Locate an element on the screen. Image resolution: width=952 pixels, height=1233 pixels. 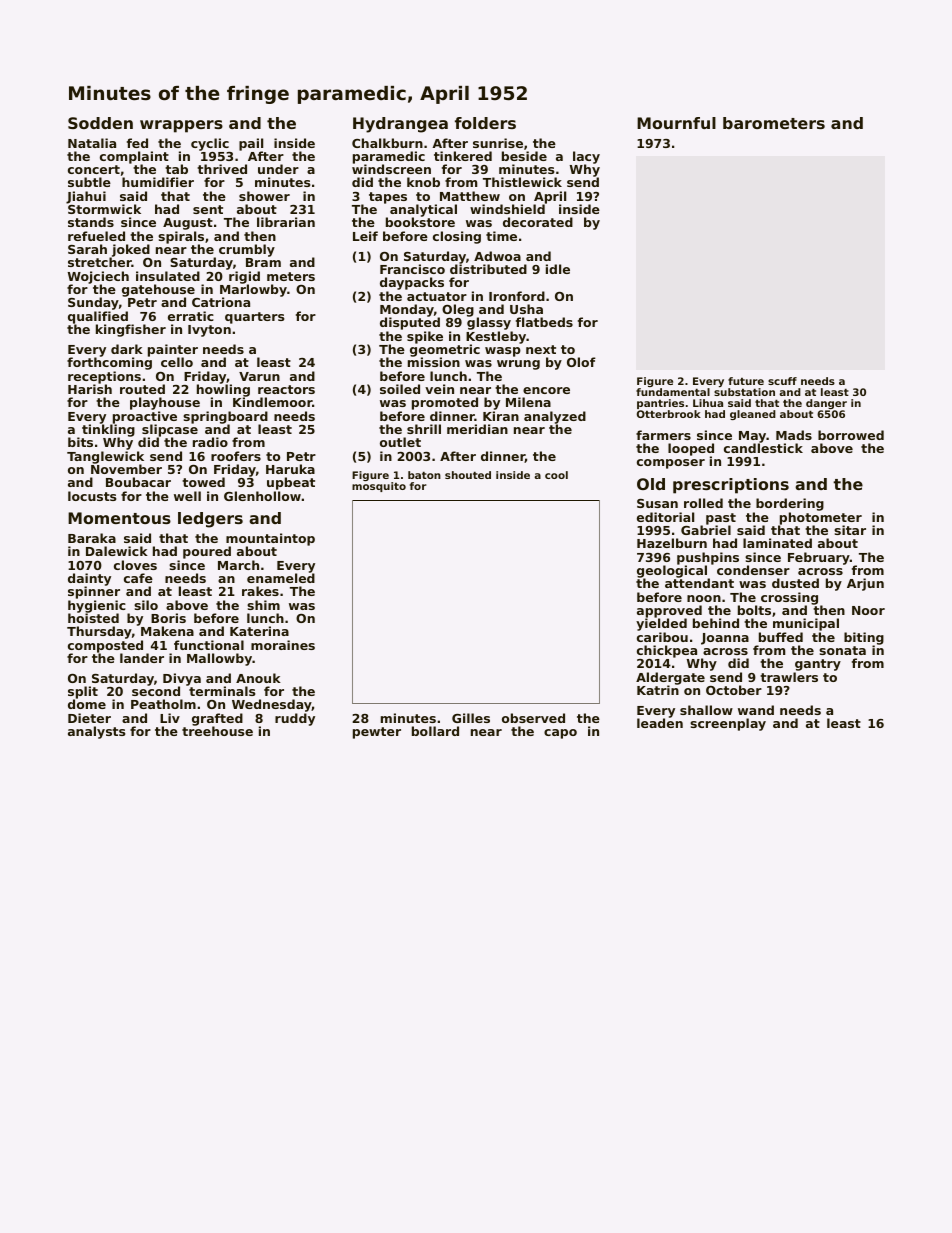
bollard is located at coordinates (435, 731).
